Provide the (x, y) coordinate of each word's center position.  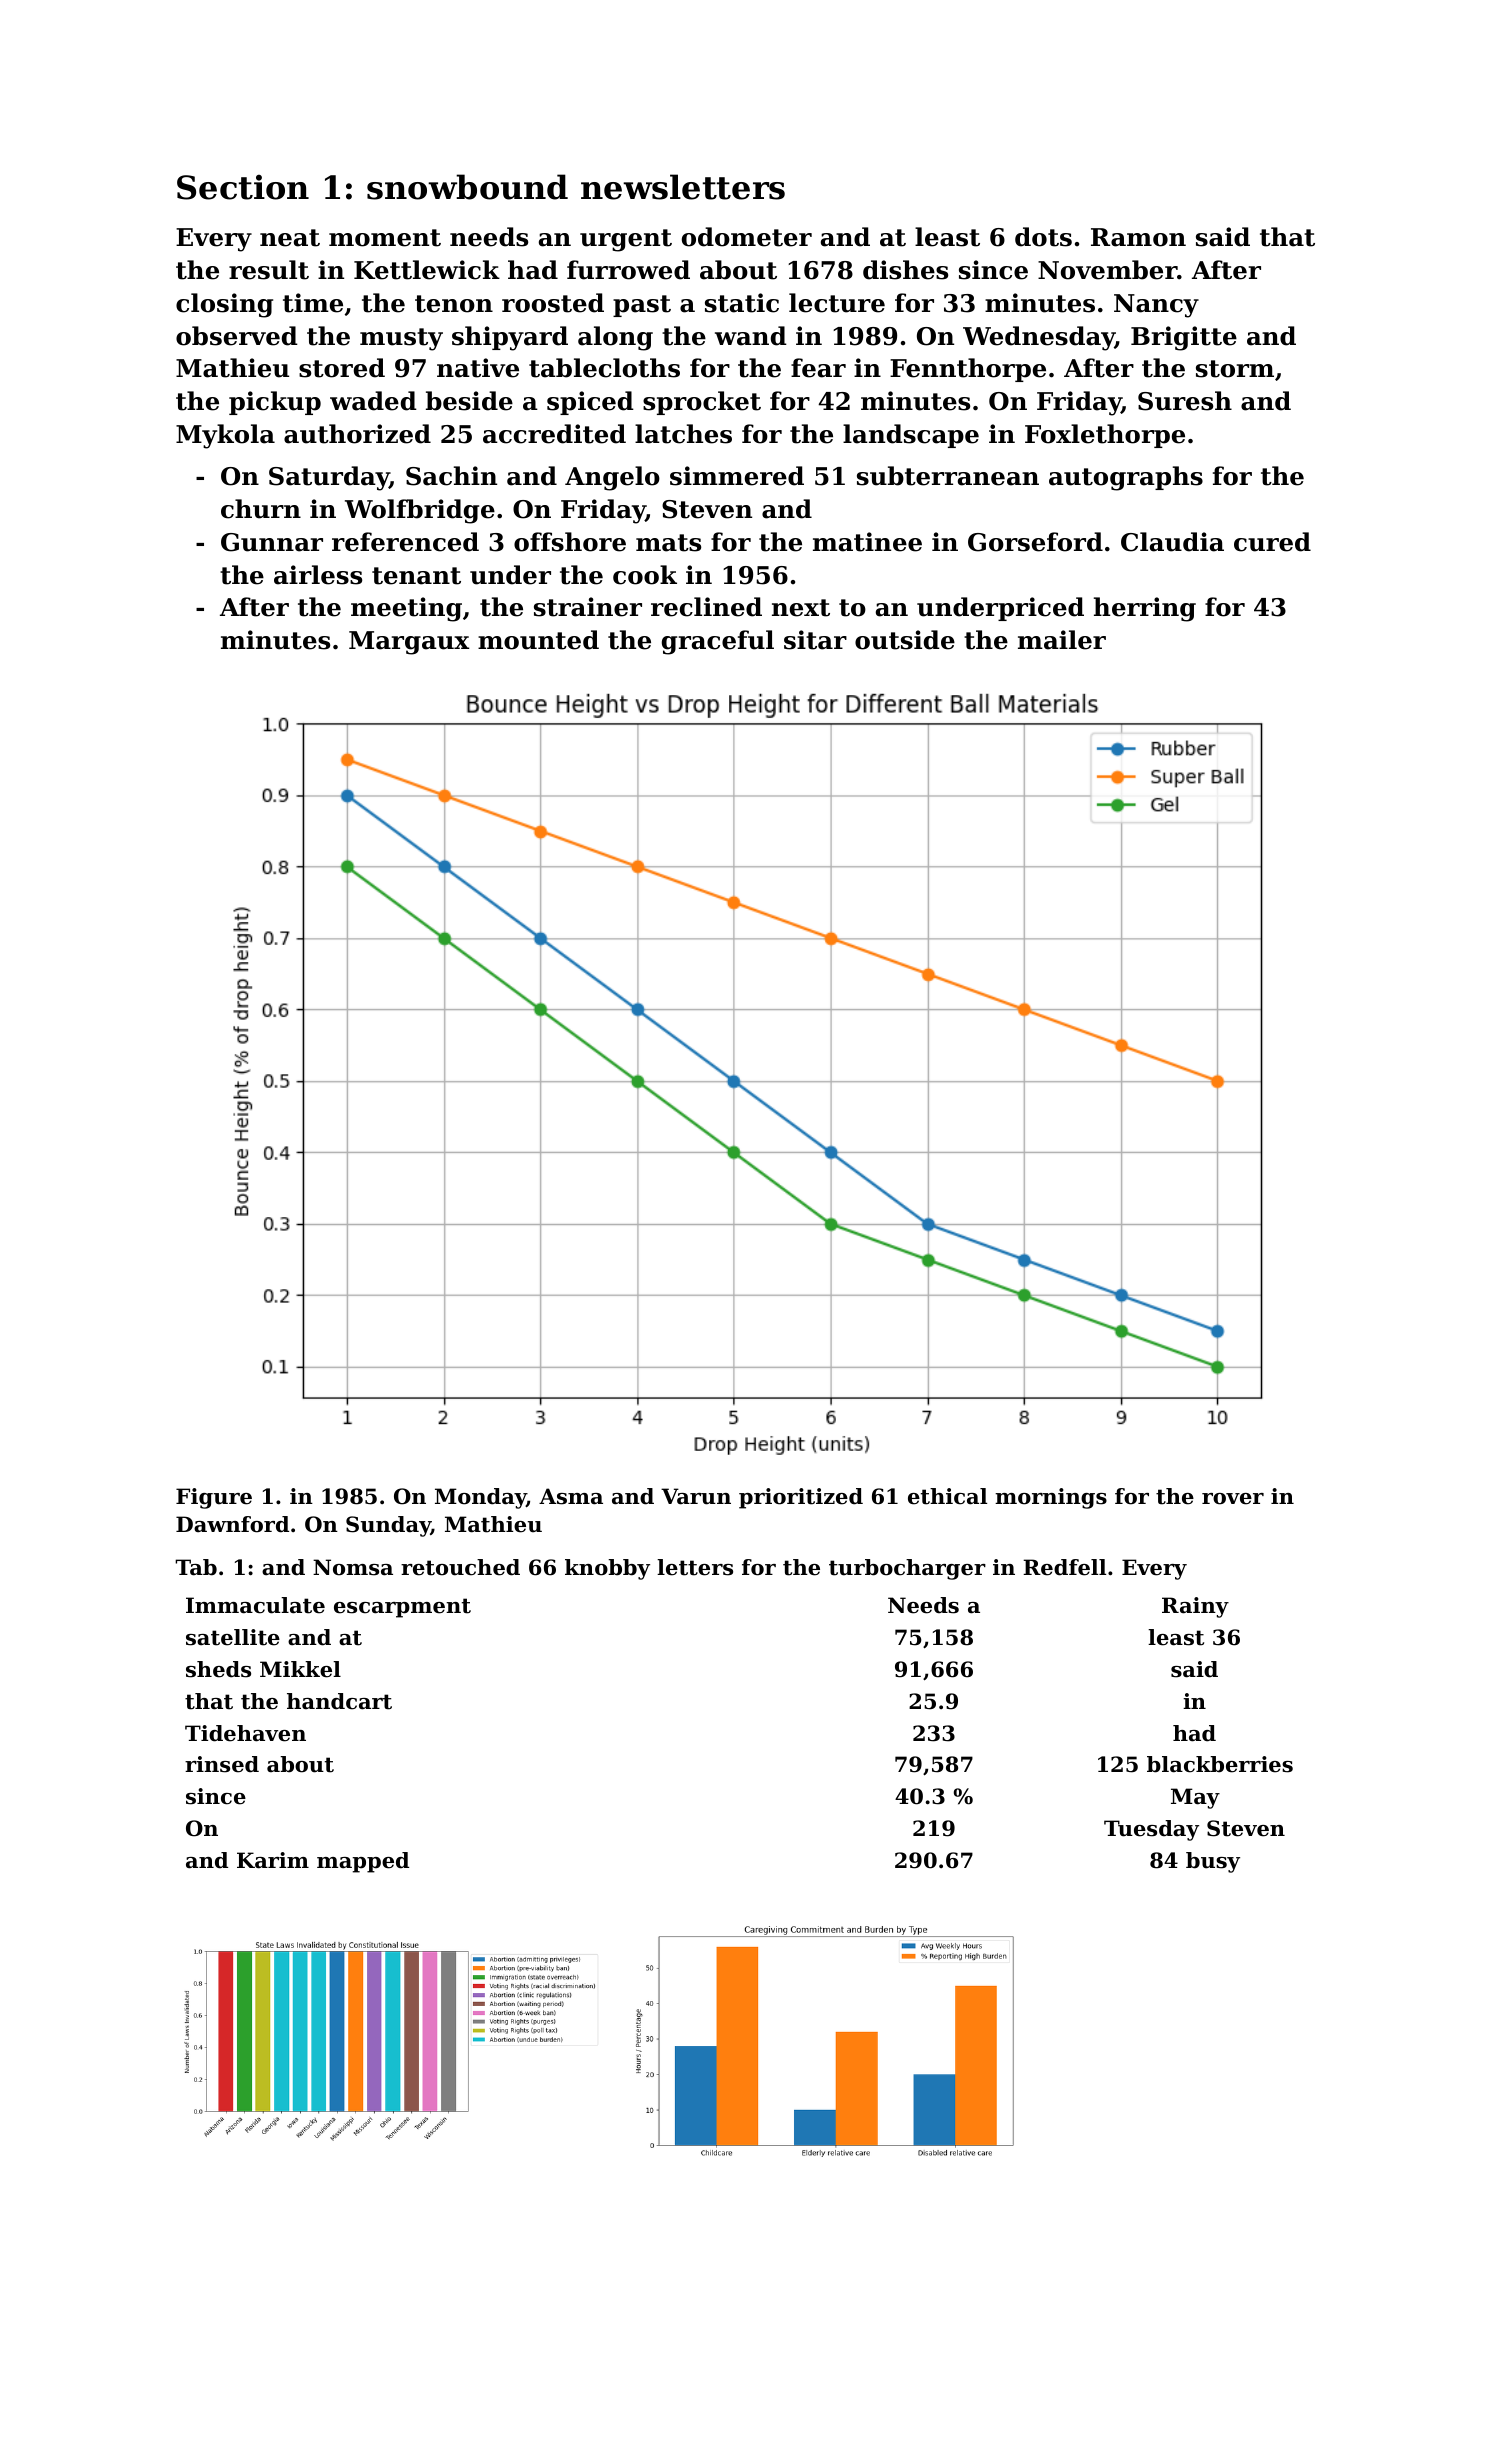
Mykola (225, 436)
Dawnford (232, 1524)
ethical (947, 1496)
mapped (363, 1862)
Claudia (1172, 542)
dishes (905, 270)
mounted (538, 640)
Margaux (409, 643)
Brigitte (1184, 338)
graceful (718, 642)
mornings (1051, 1498)
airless (318, 575)
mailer (1062, 640)
